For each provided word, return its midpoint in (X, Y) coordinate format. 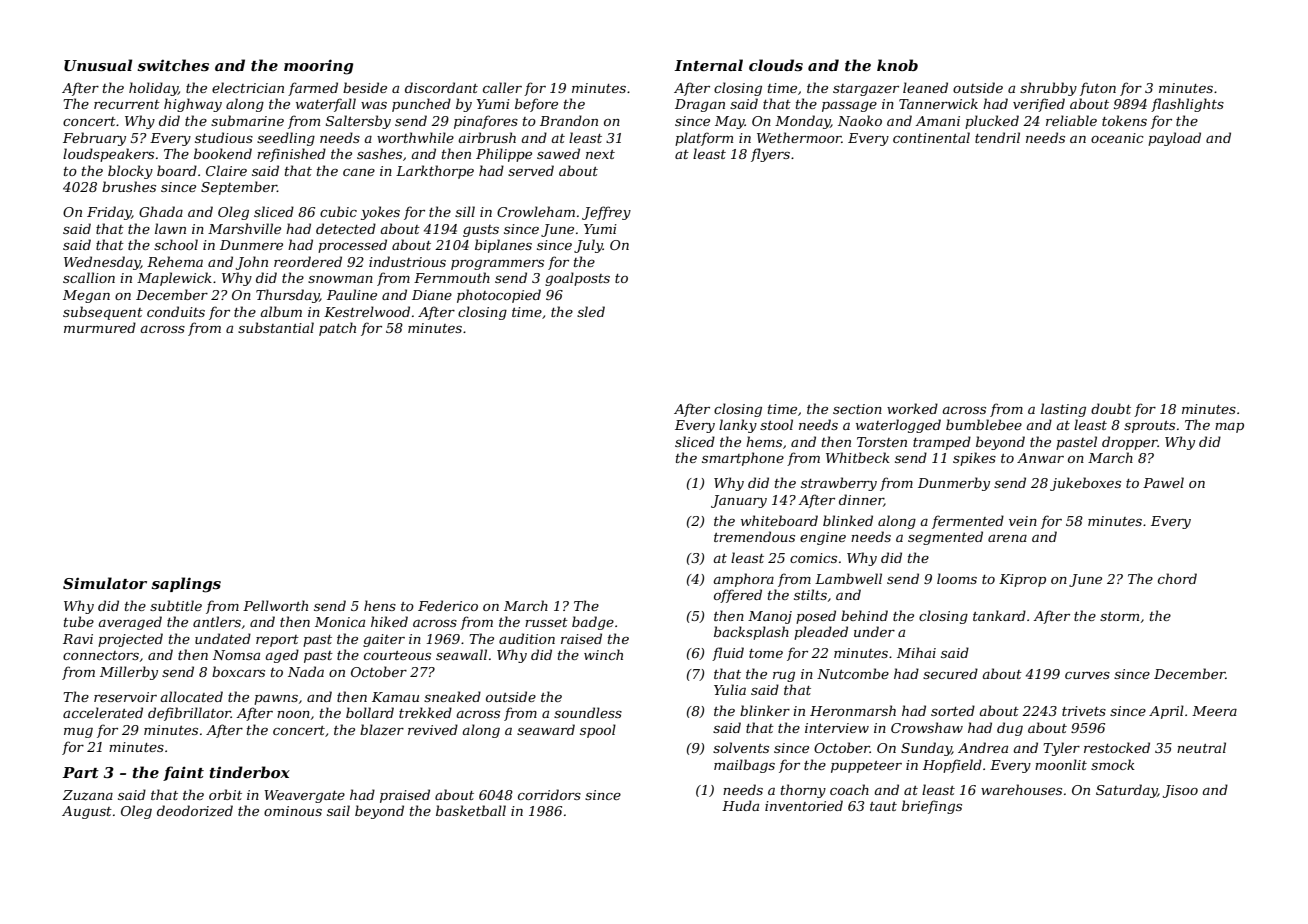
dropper (1130, 443)
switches (173, 65)
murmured (100, 327)
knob (897, 65)
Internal (708, 65)
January (739, 501)
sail (338, 810)
